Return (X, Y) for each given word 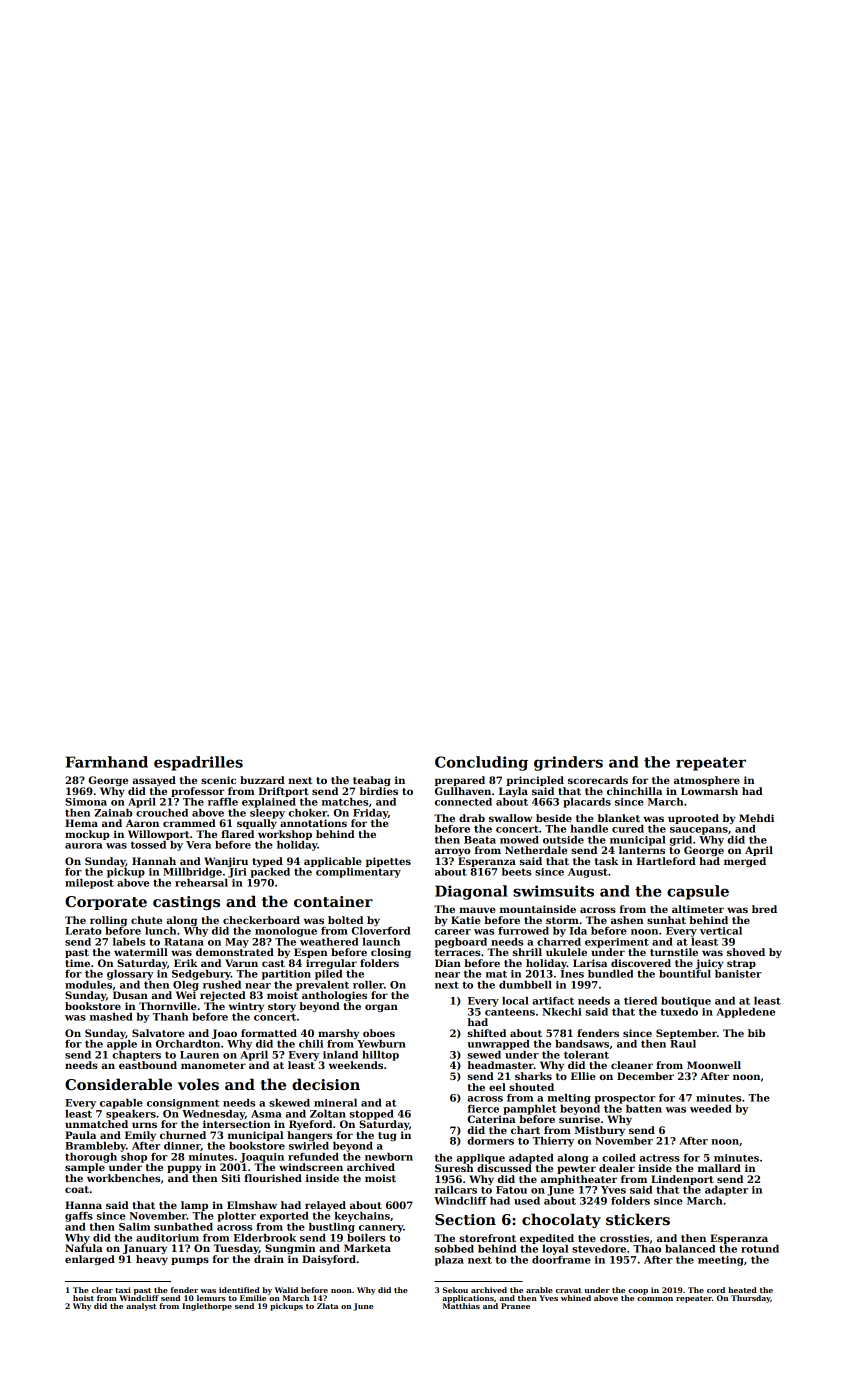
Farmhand (107, 762)
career (453, 932)
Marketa (367, 1248)
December (645, 1076)
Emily (140, 1136)
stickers (638, 1219)
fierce (483, 1109)
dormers (491, 1141)
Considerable (118, 1084)
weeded (711, 1109)
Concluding (481, 763)
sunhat (666, 920)
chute (146, 920)
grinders (568, 763)
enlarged (90, 1260)
